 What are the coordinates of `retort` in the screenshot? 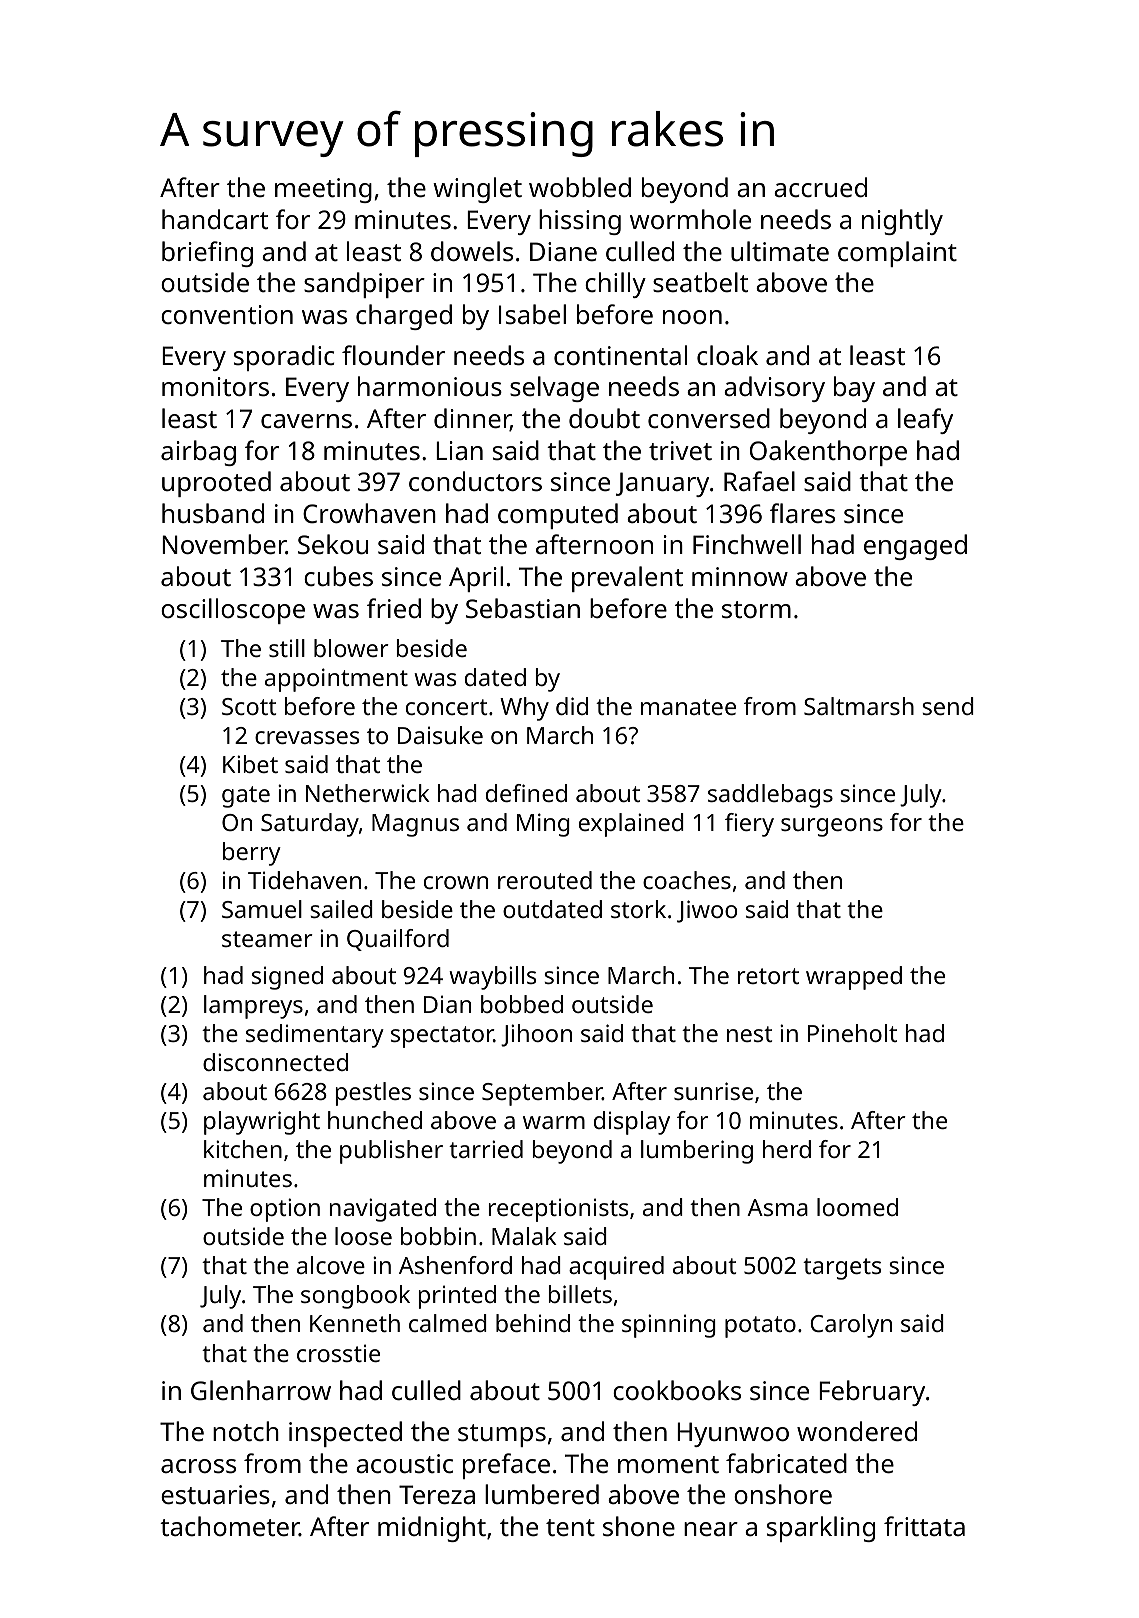 It's located at (768, 976).
